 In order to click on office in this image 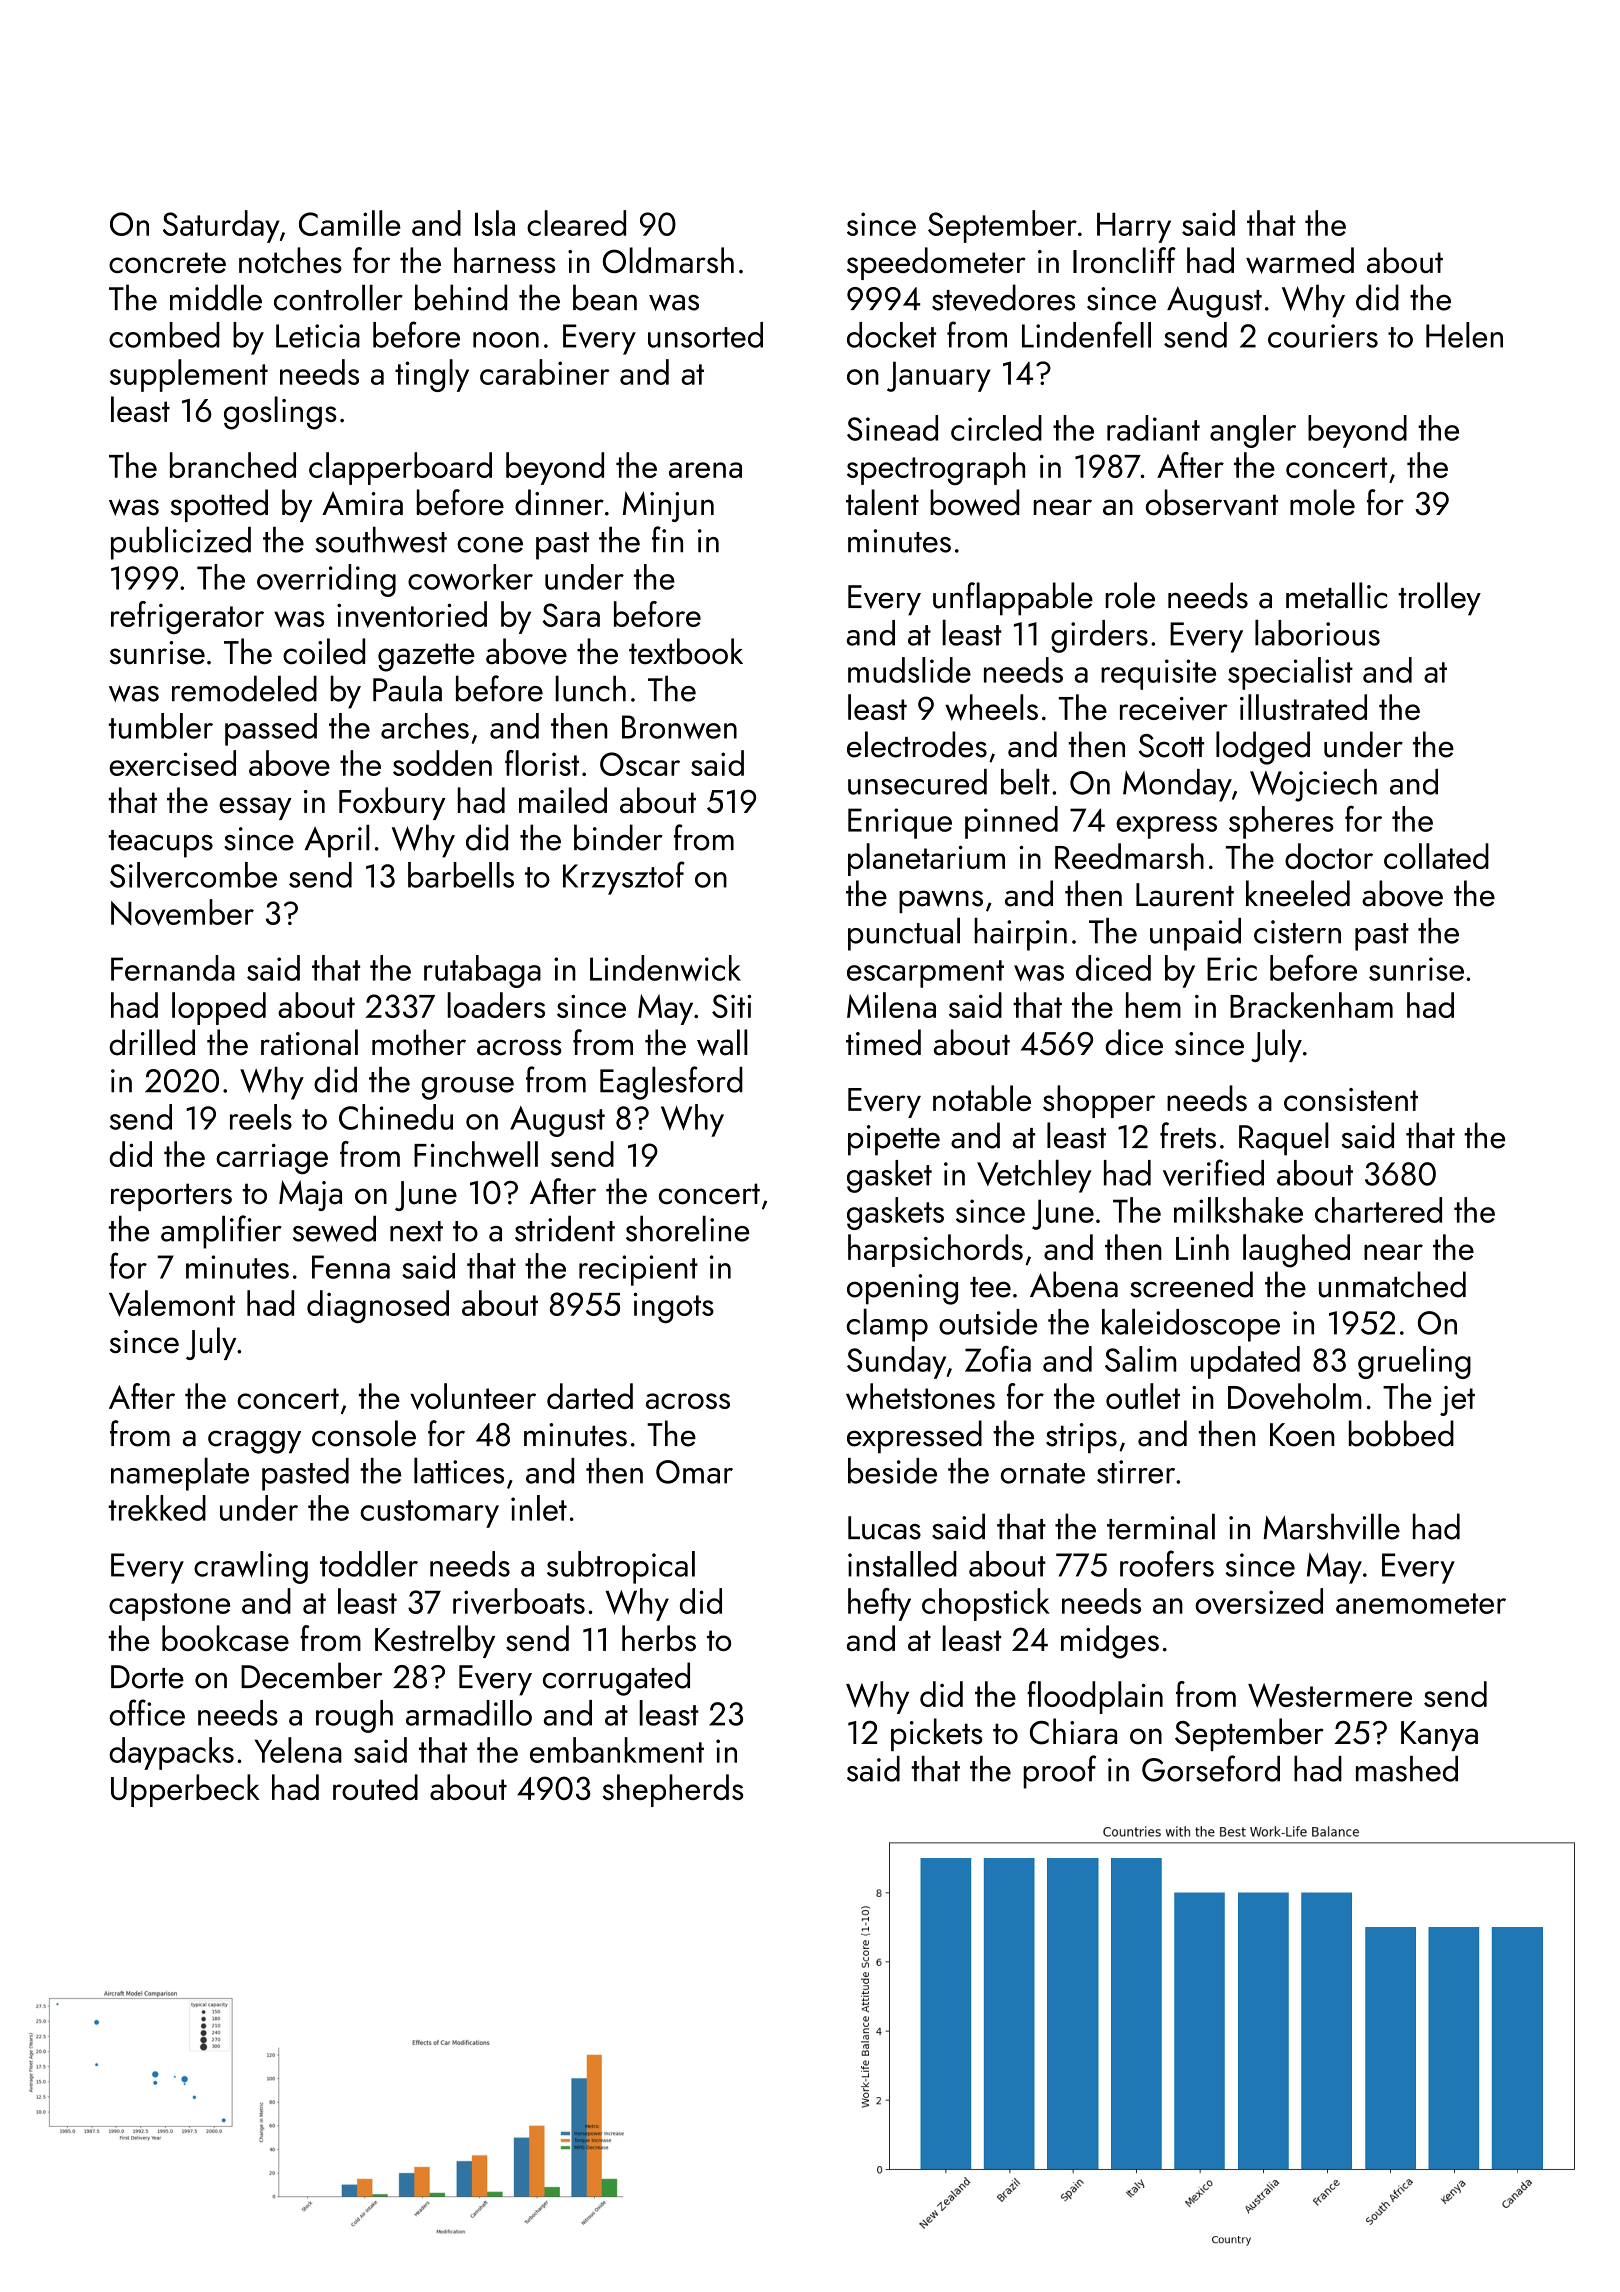, I will do `click(147, 1712)`.
